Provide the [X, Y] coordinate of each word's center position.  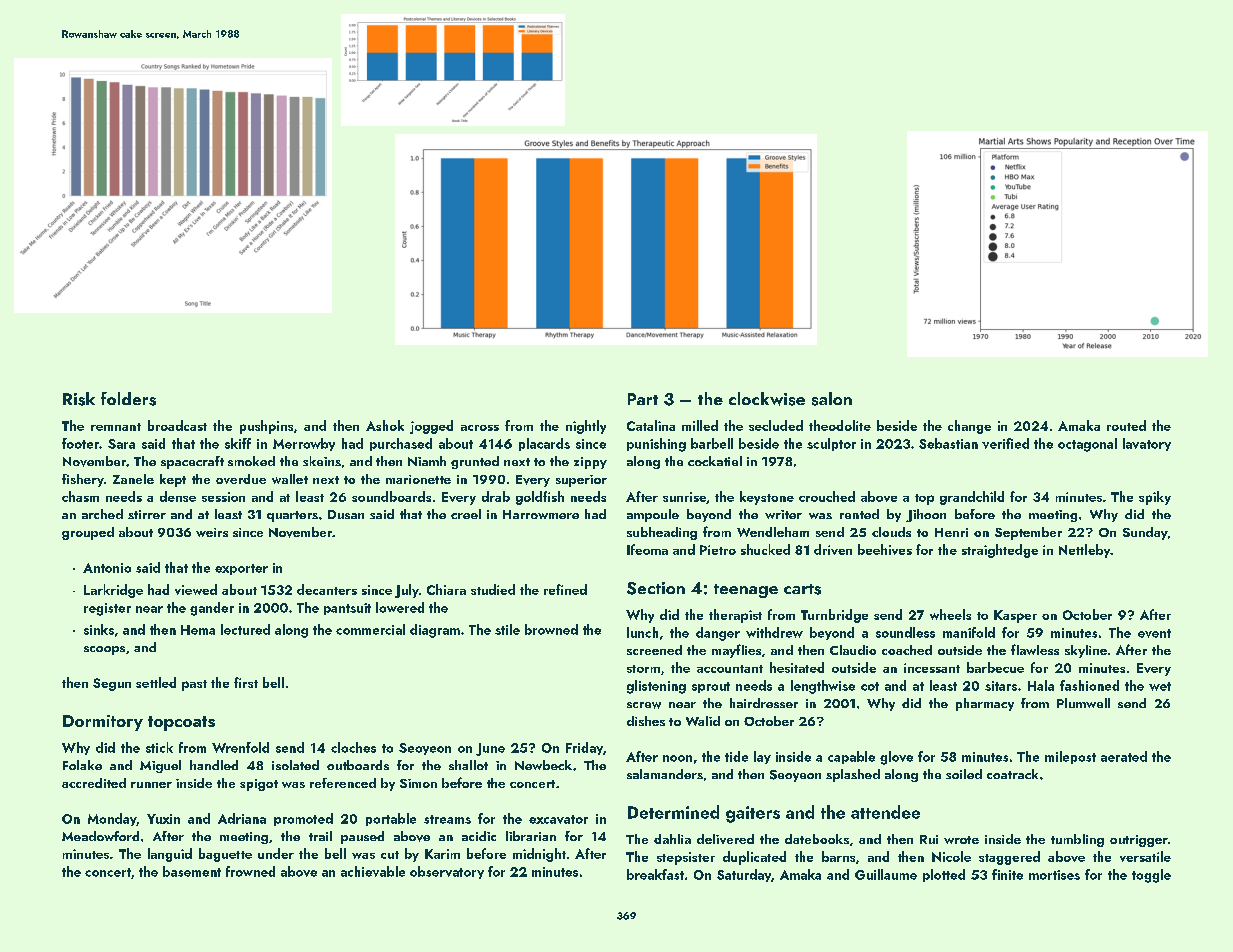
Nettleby [1084, 551]
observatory [447, 872]
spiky [1155, 498]
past [194, 685]
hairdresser [764, 703]
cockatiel [715, 461]
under [276, 853]
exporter [241, 569]
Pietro [718, 550]
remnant [116, 427]
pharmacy [985, 704]
